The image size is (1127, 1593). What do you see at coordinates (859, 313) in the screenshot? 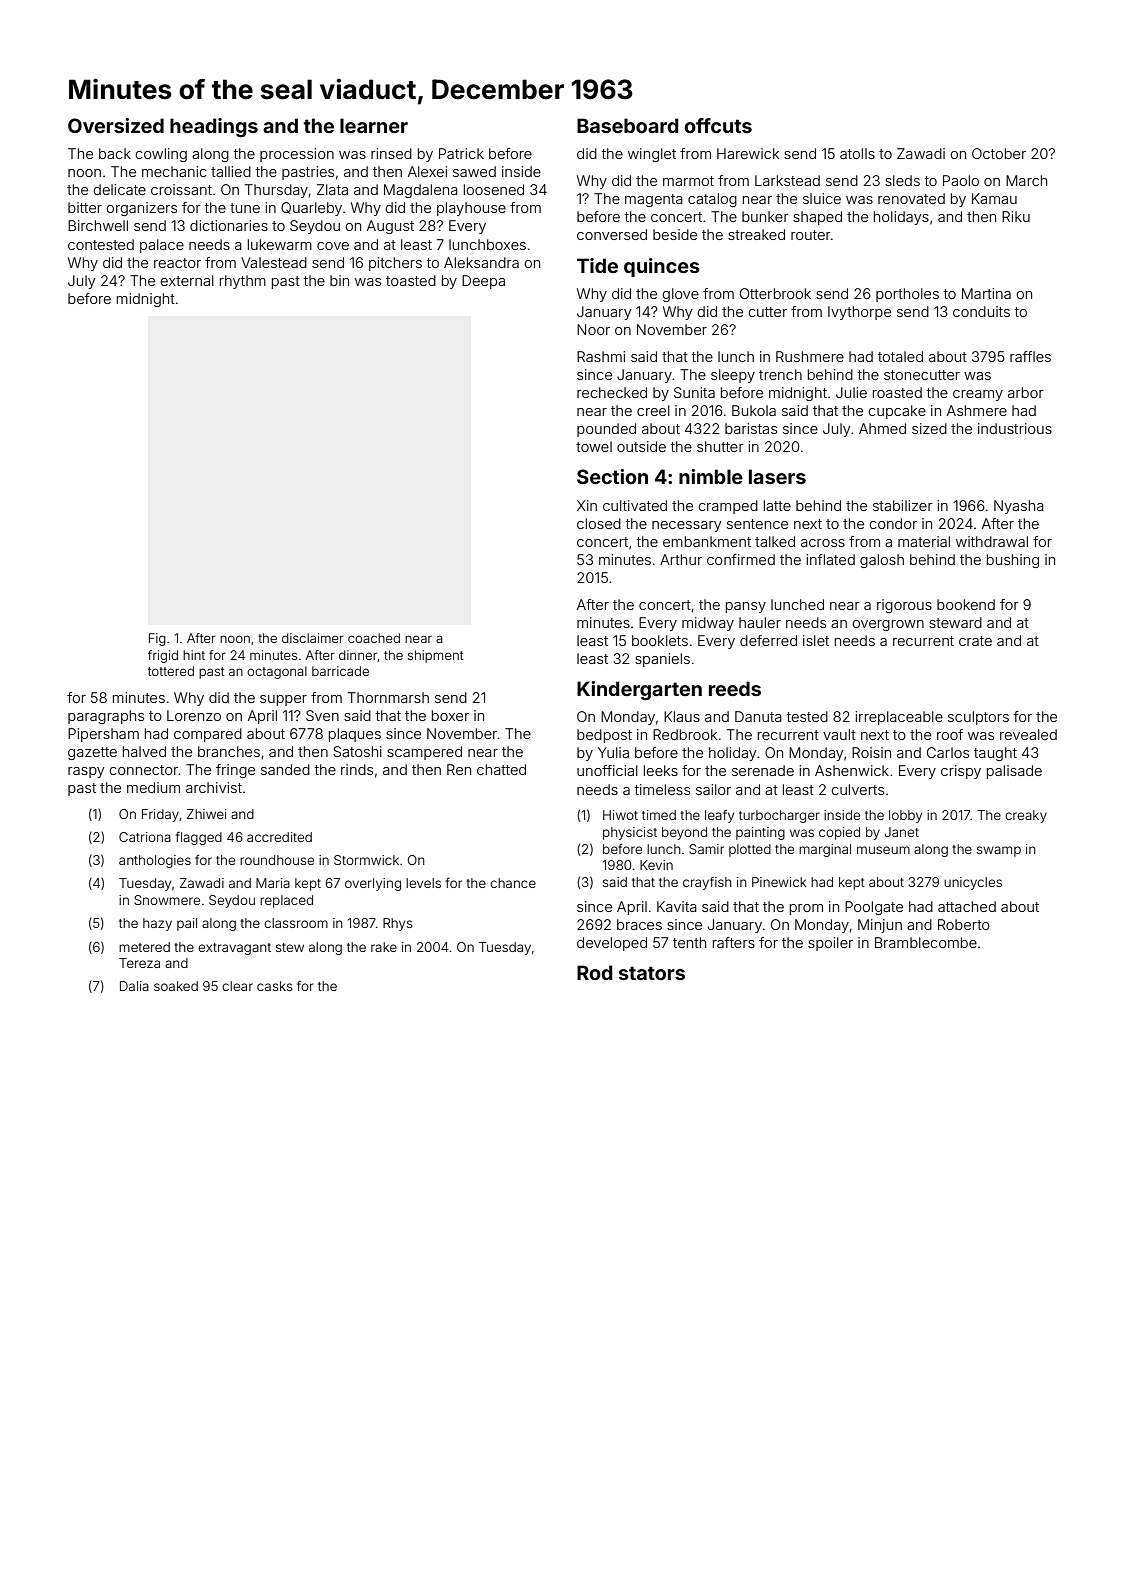
I see `Ivythorpe` at bounding box center [859, 313].
